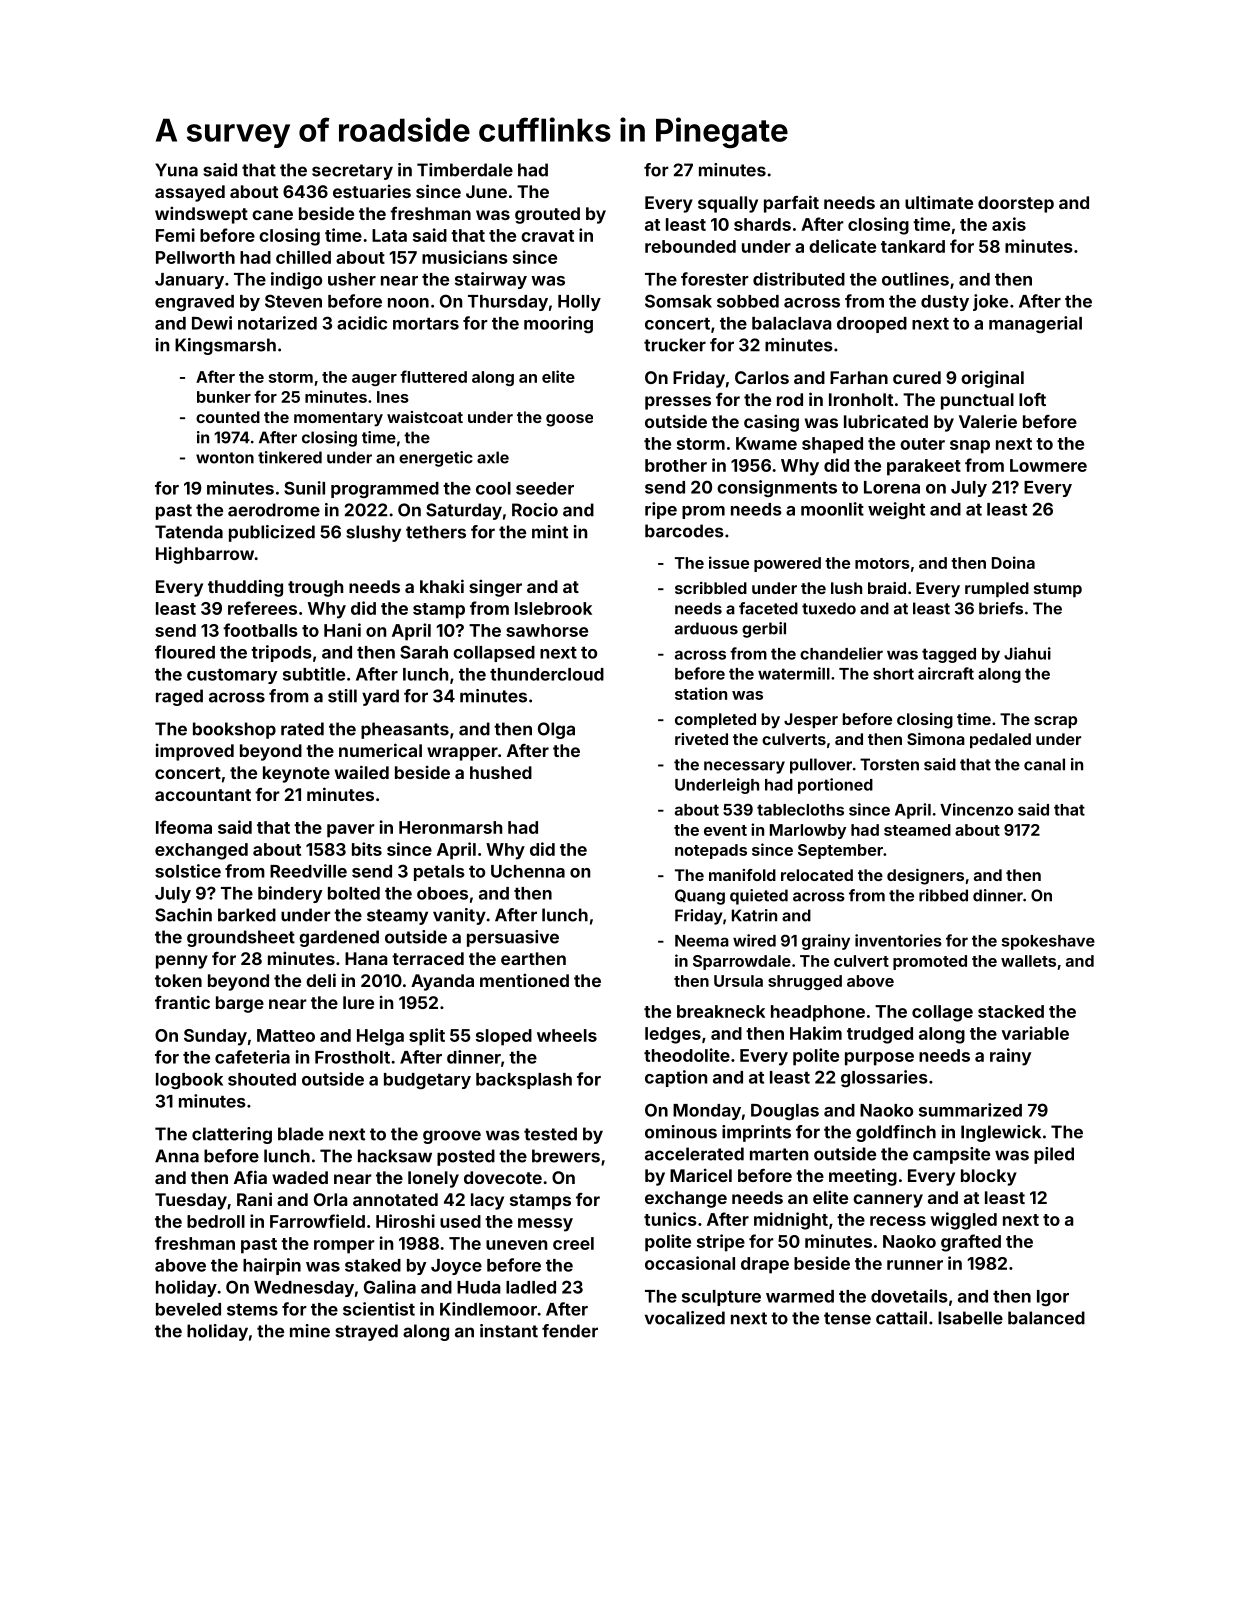  I want to click on balanced, so click(1046, 1318).
